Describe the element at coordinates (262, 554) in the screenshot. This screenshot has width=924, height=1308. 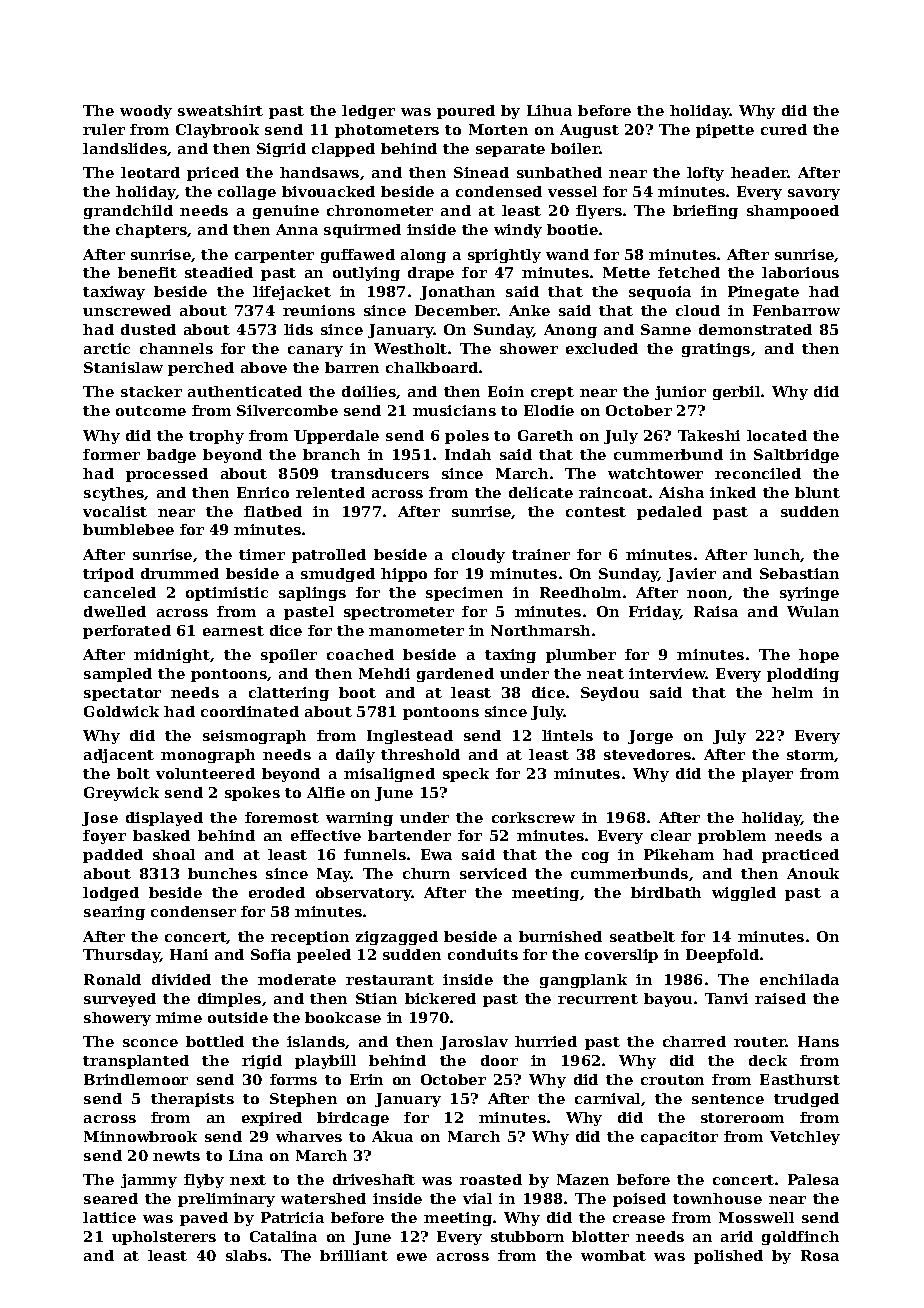
I see `timer` at that location.
